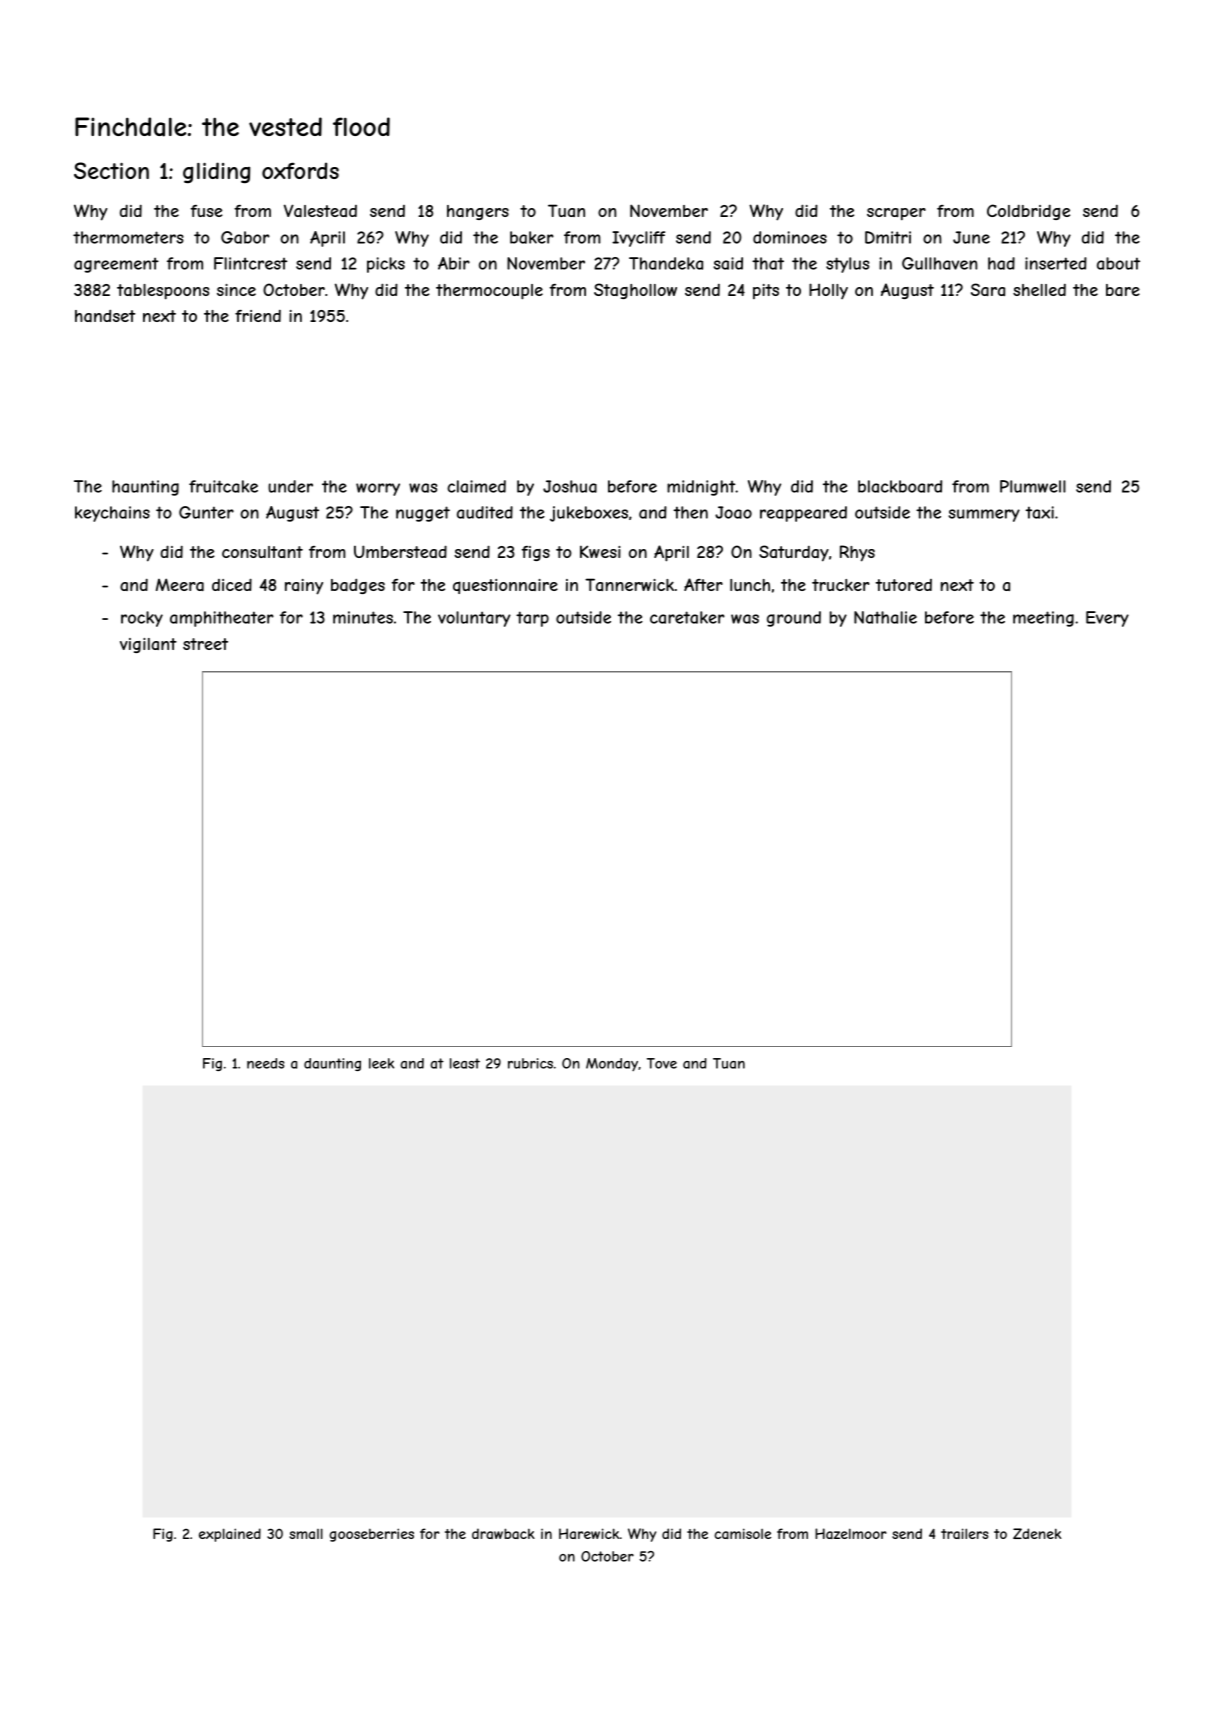 The height and width of the image is (1717, 1214). I want to click on Zdenek, so click(1037, 1533).
